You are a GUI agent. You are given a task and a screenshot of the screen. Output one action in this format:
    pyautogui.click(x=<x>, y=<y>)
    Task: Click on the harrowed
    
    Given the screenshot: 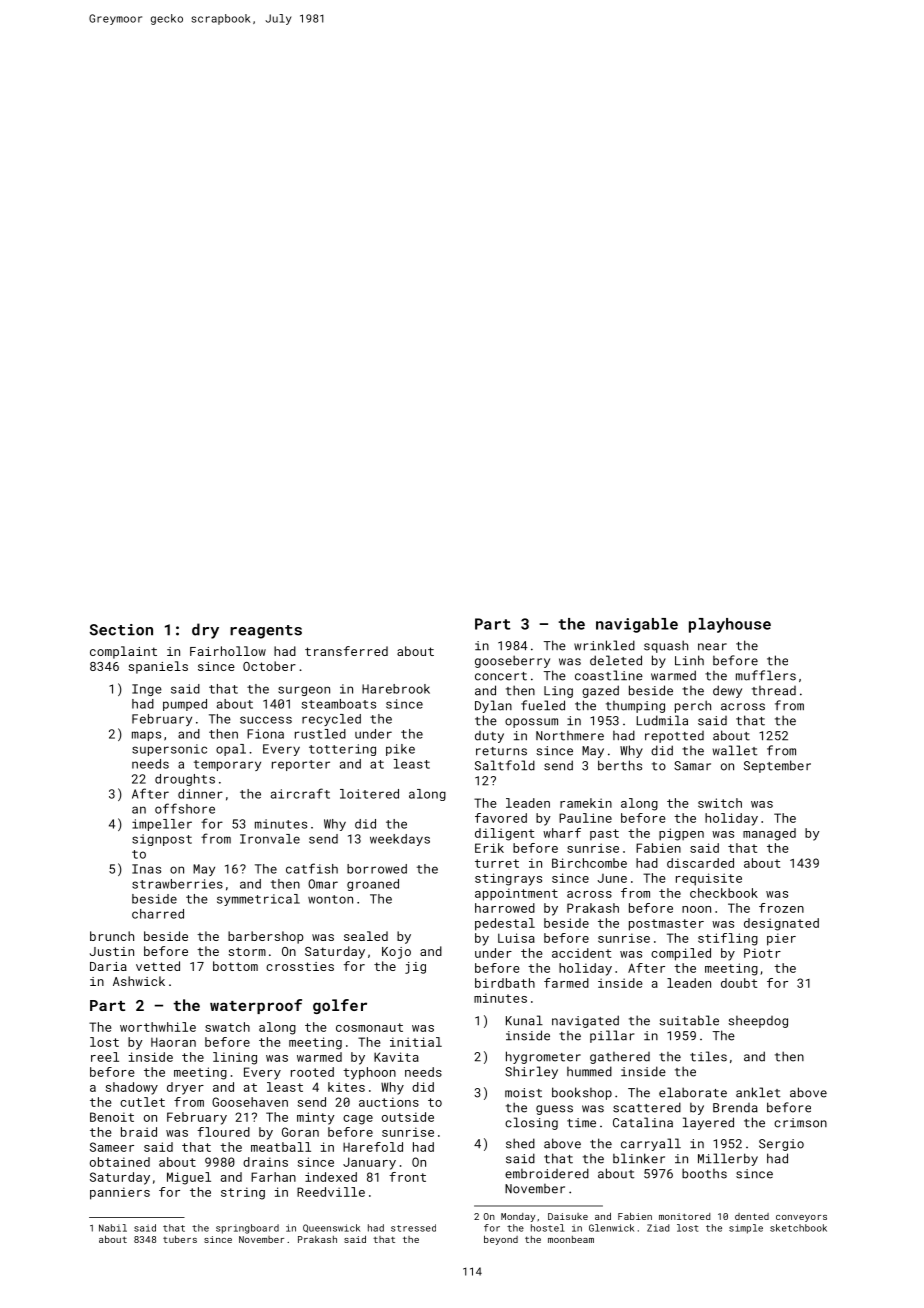 What is the action you would take?
    pyautogui.click(x=505, y=908)
